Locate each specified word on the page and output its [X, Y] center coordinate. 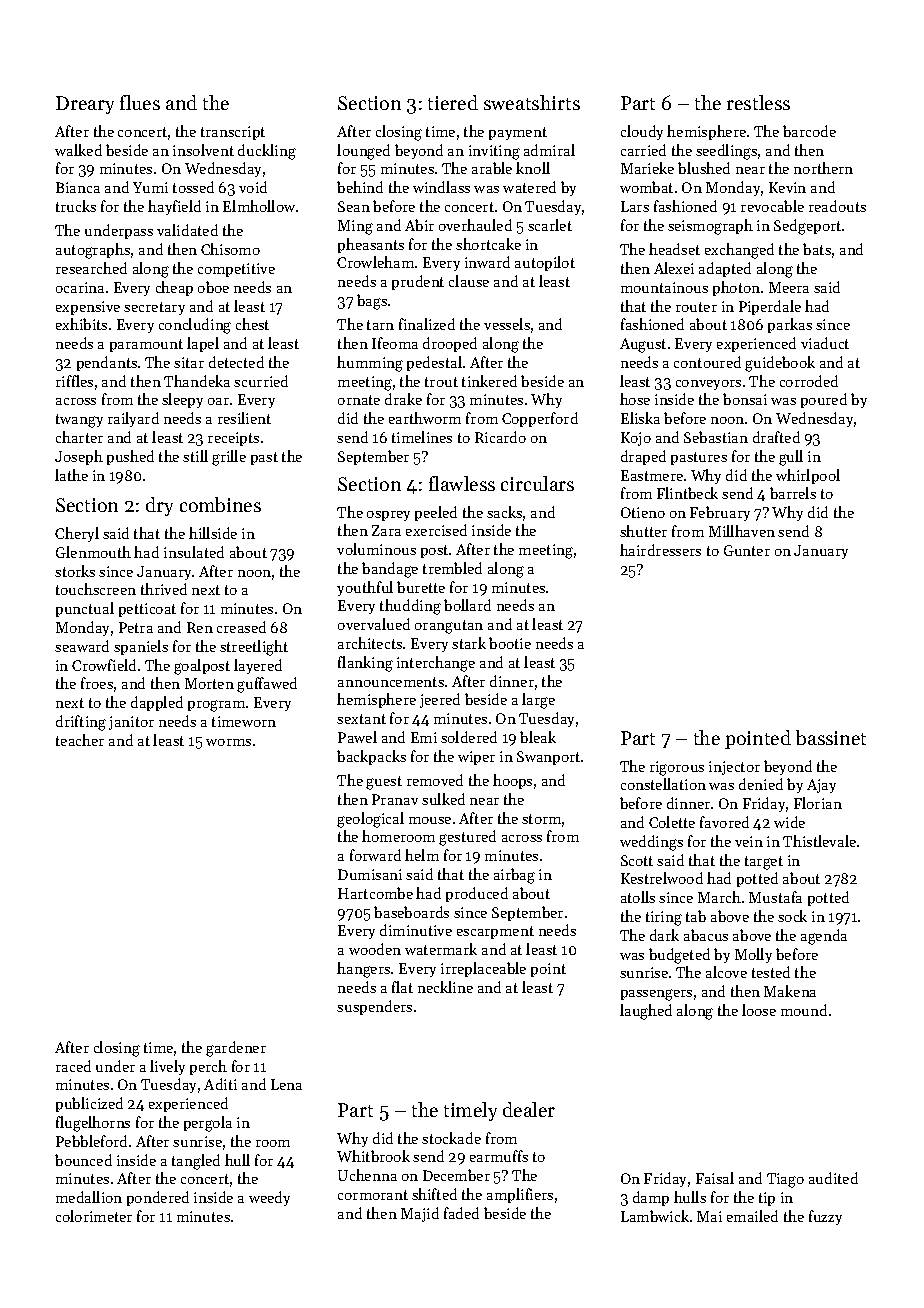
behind [360, 187]
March [719, 897]
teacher [80, 740]
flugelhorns [93, 1124]
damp [651, 1198]
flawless [462, 483]
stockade [451, 1138]
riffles [74, 381]
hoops [512, 781]
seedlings [726, 152]
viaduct [825, 343]
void [253, 187]
